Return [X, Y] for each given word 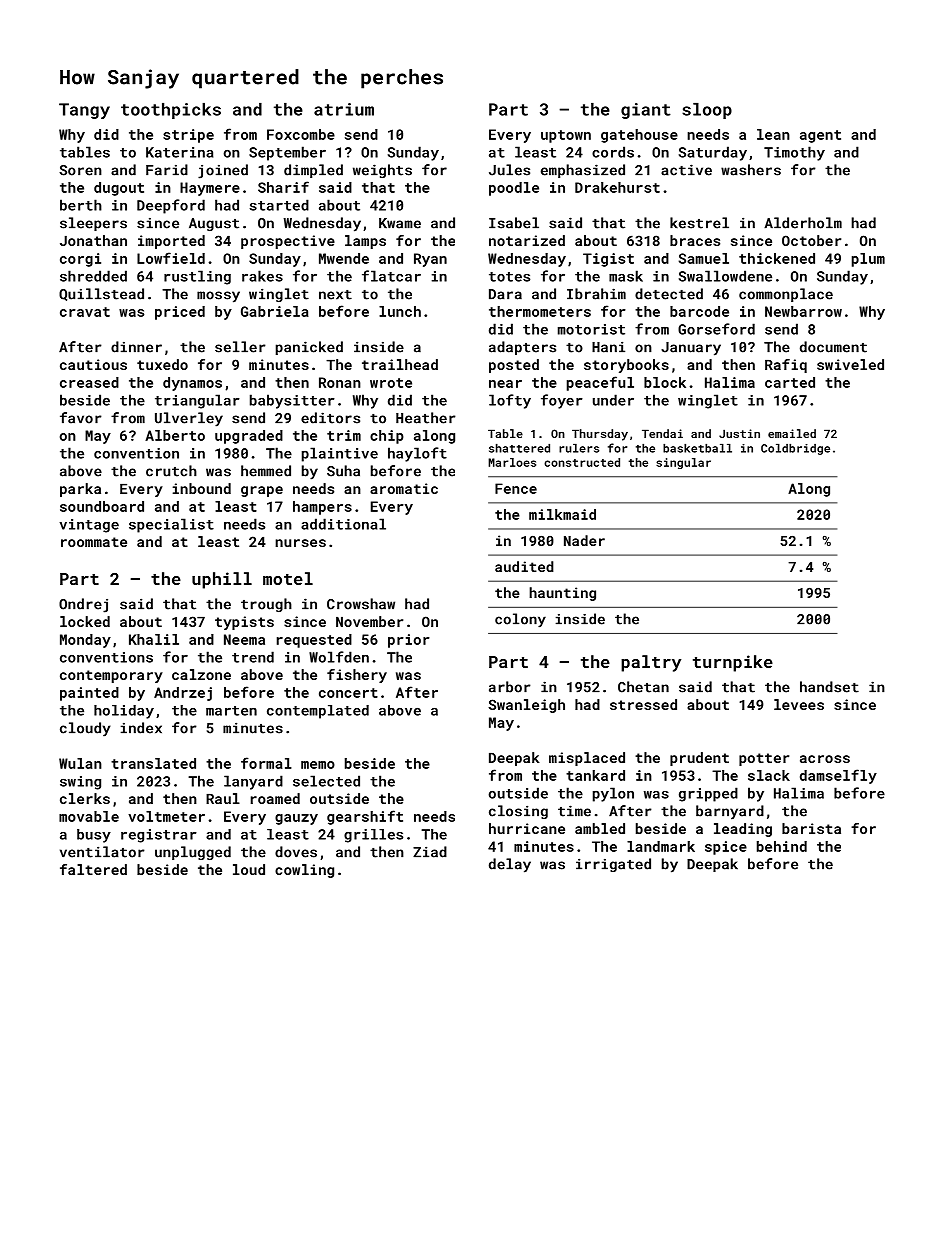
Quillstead [101, 294]
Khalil [154, 639]
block [665, 382]
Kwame [400, 223]
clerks [85, 798]
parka [80, 490]
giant [646, 111]
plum [868, 260]
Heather [426, 418]
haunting [562, 594]
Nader [584, 540]
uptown [566, 136]
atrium [344, 109]
